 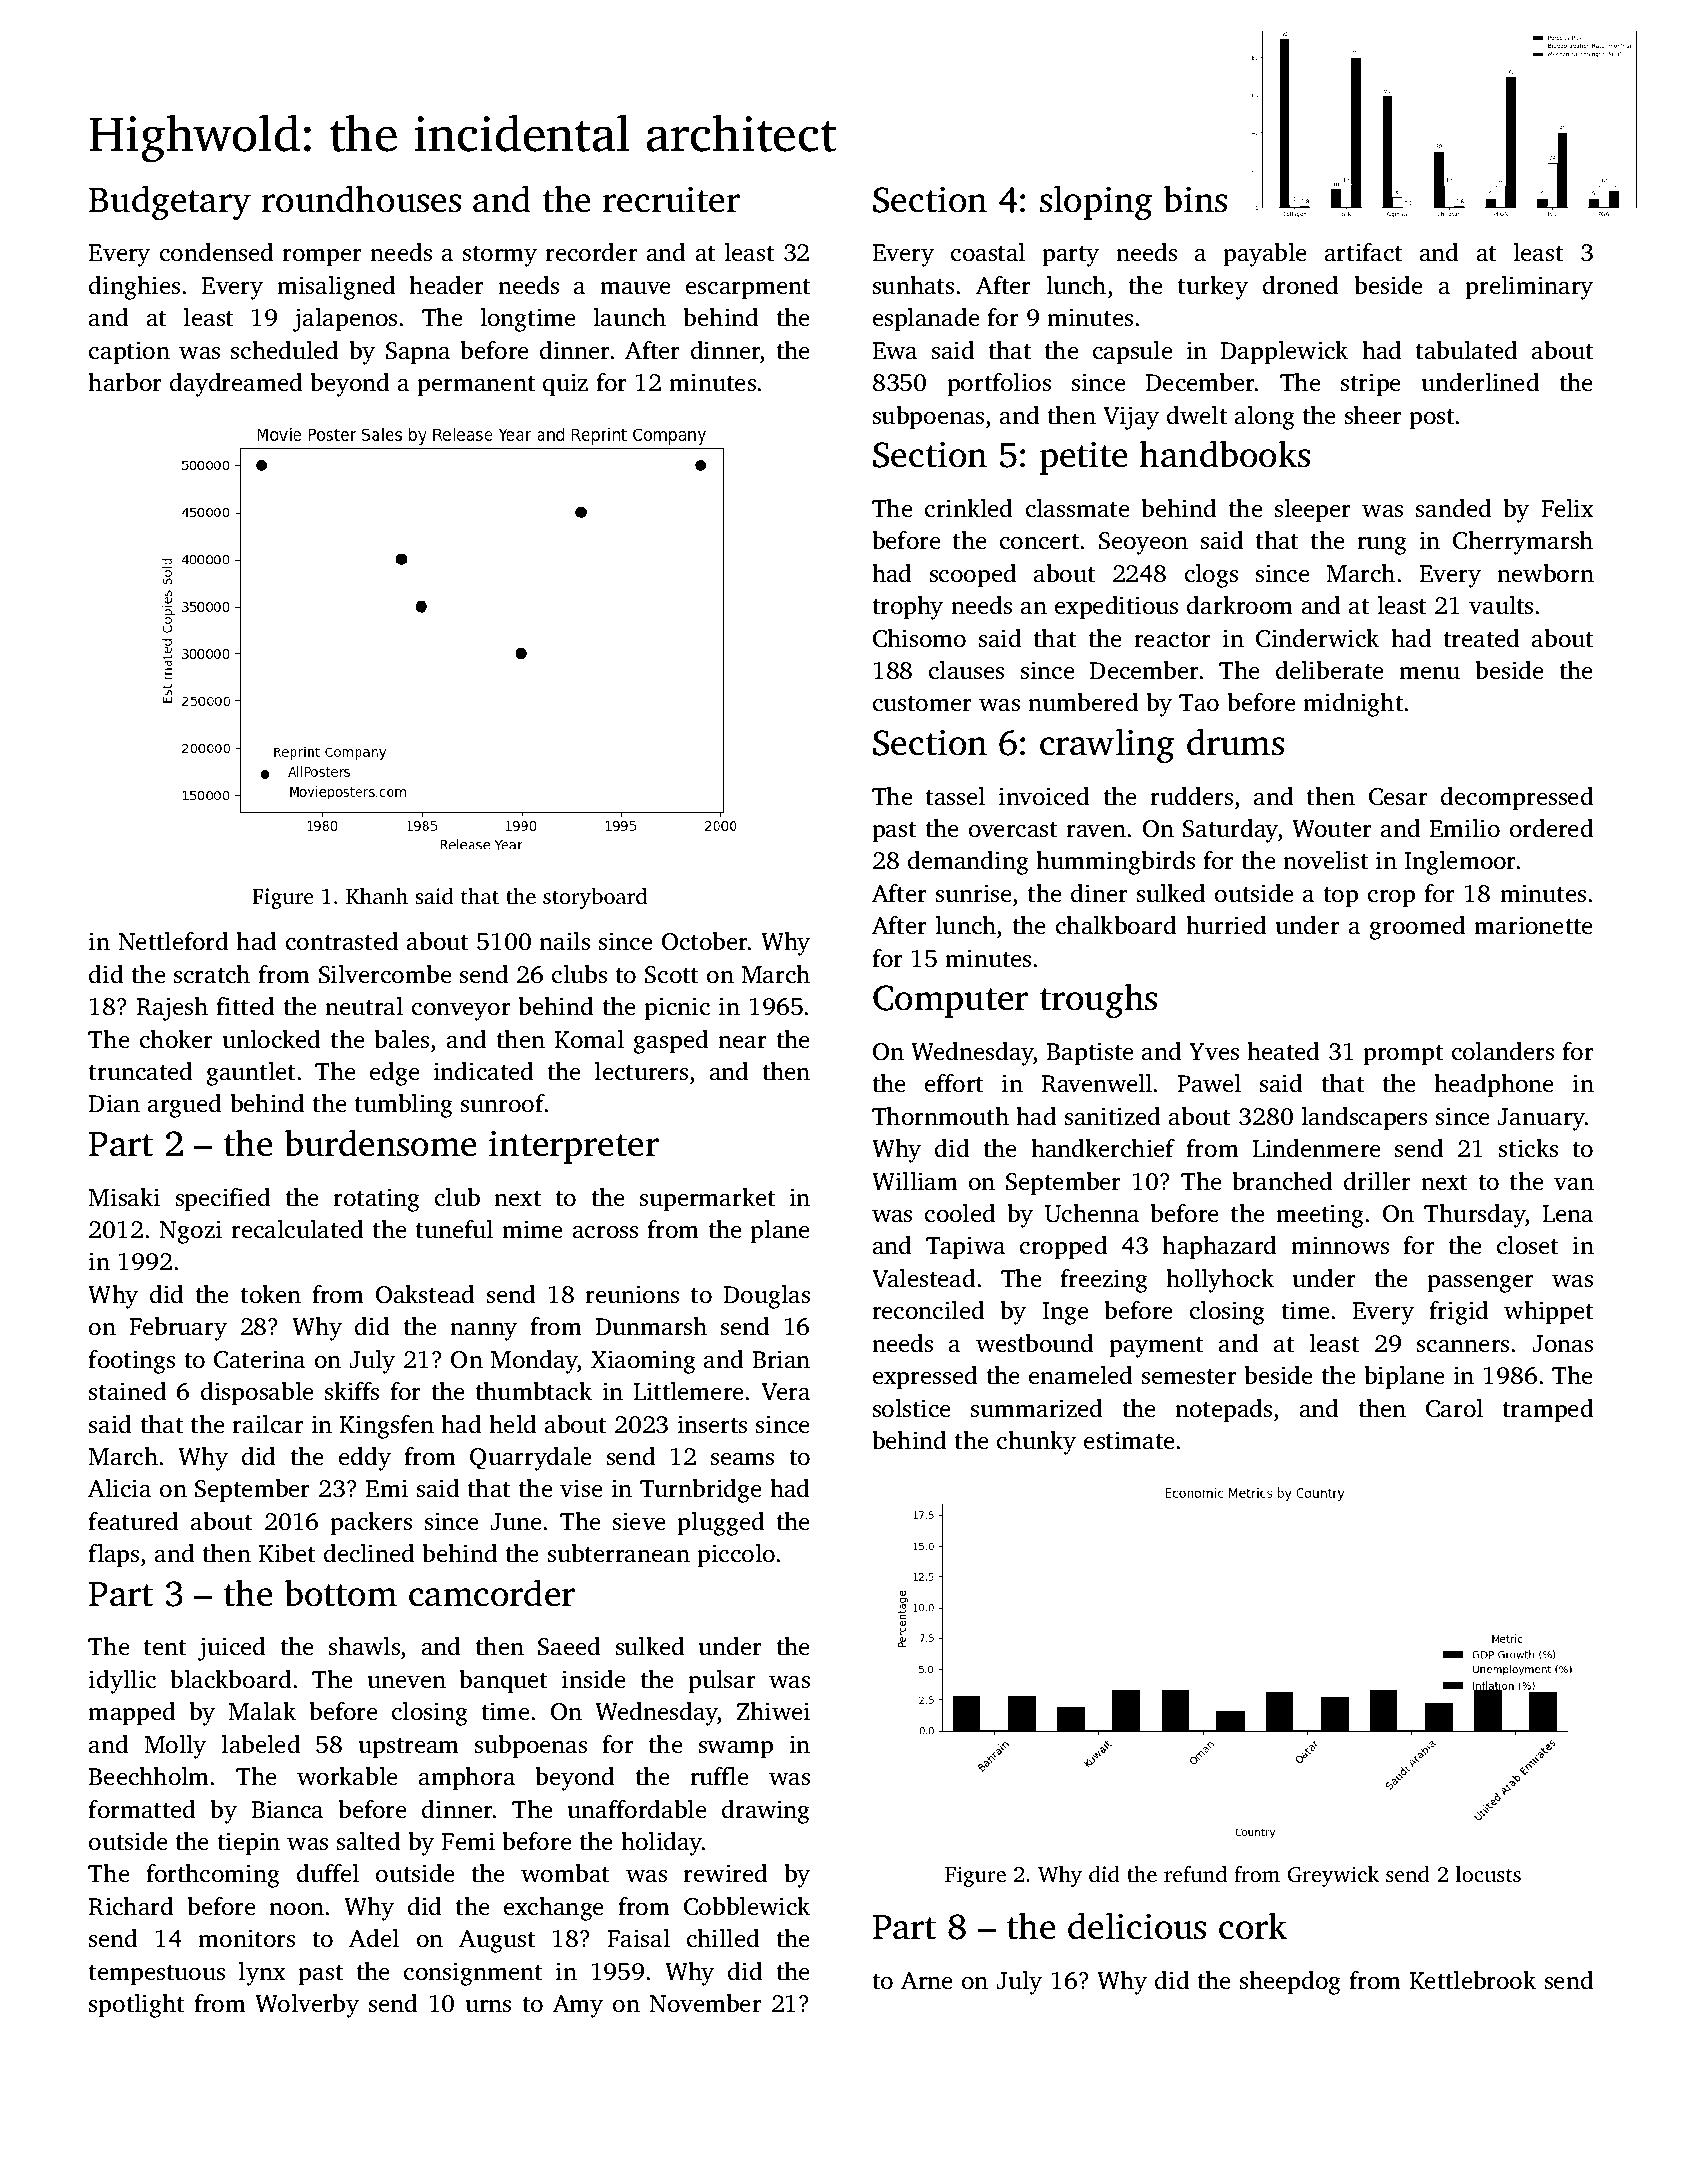 What do you see at coordinates (190, 1232) in the screenshot?
I see `Ngozi` at bounding box center [190, 1232].
